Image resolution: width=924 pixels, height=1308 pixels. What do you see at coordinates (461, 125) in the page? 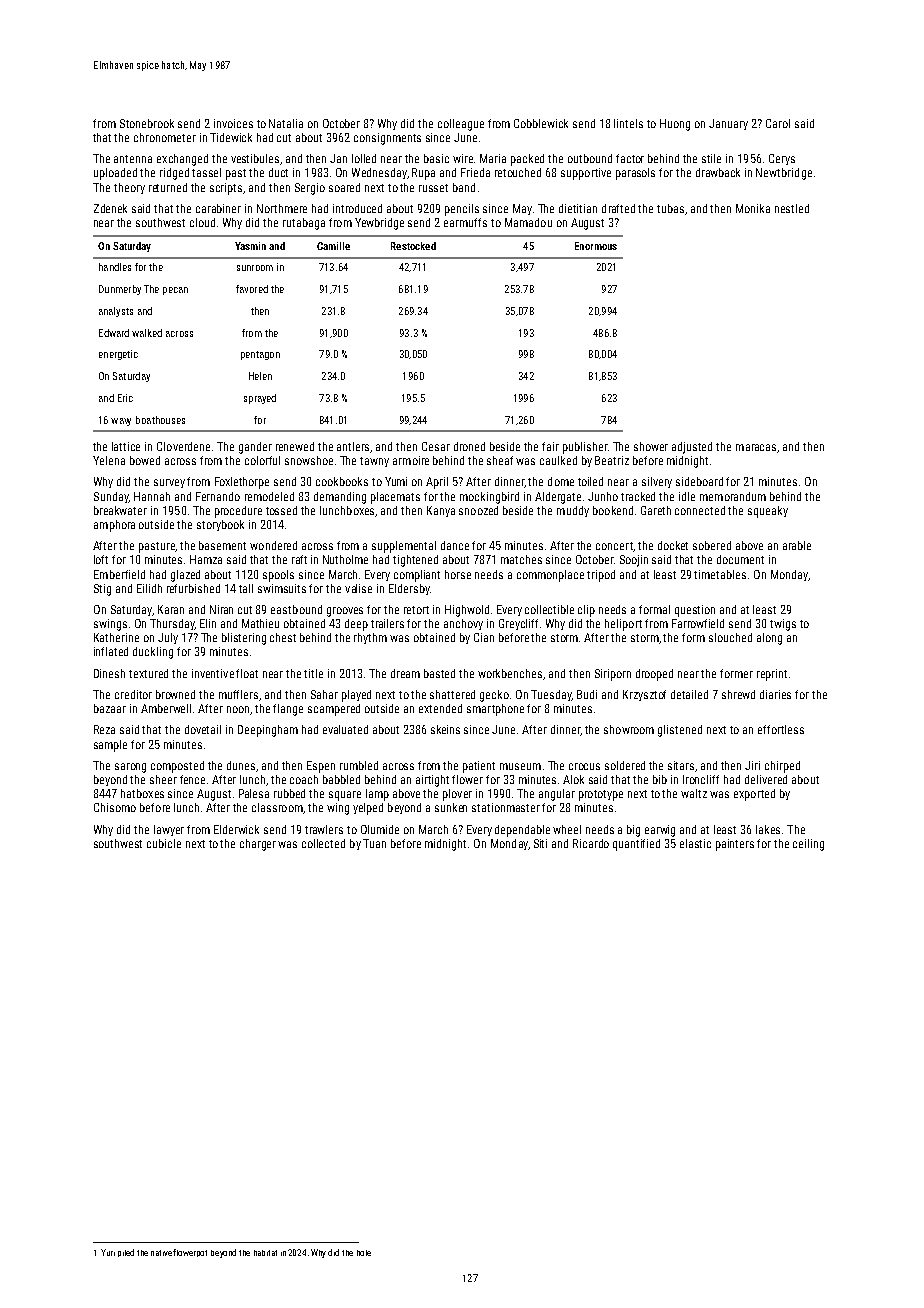
I see `colleague` at bounding box center [461, 125].
